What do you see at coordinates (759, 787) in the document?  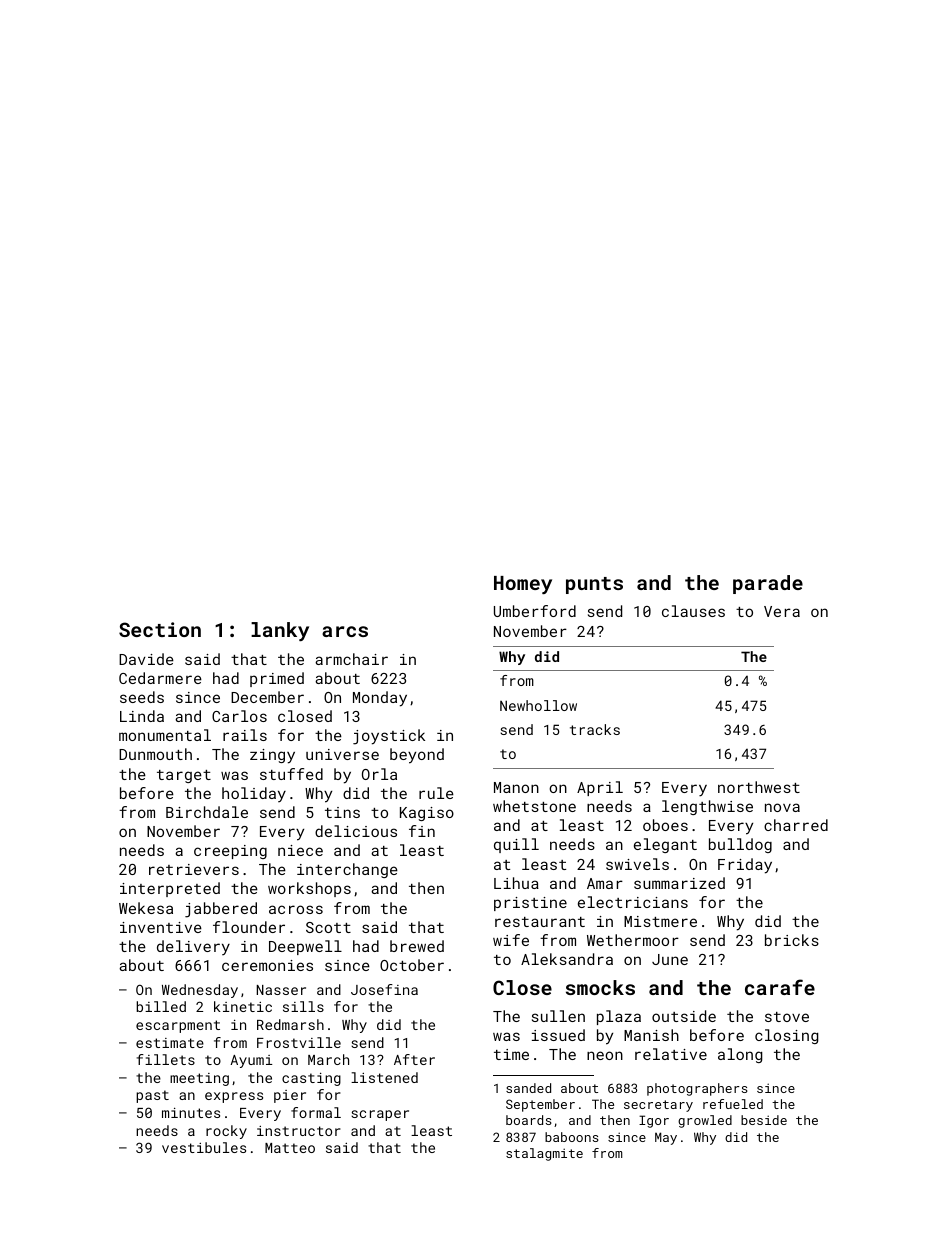 I see `northwest` at bounding box center [759, 787].
